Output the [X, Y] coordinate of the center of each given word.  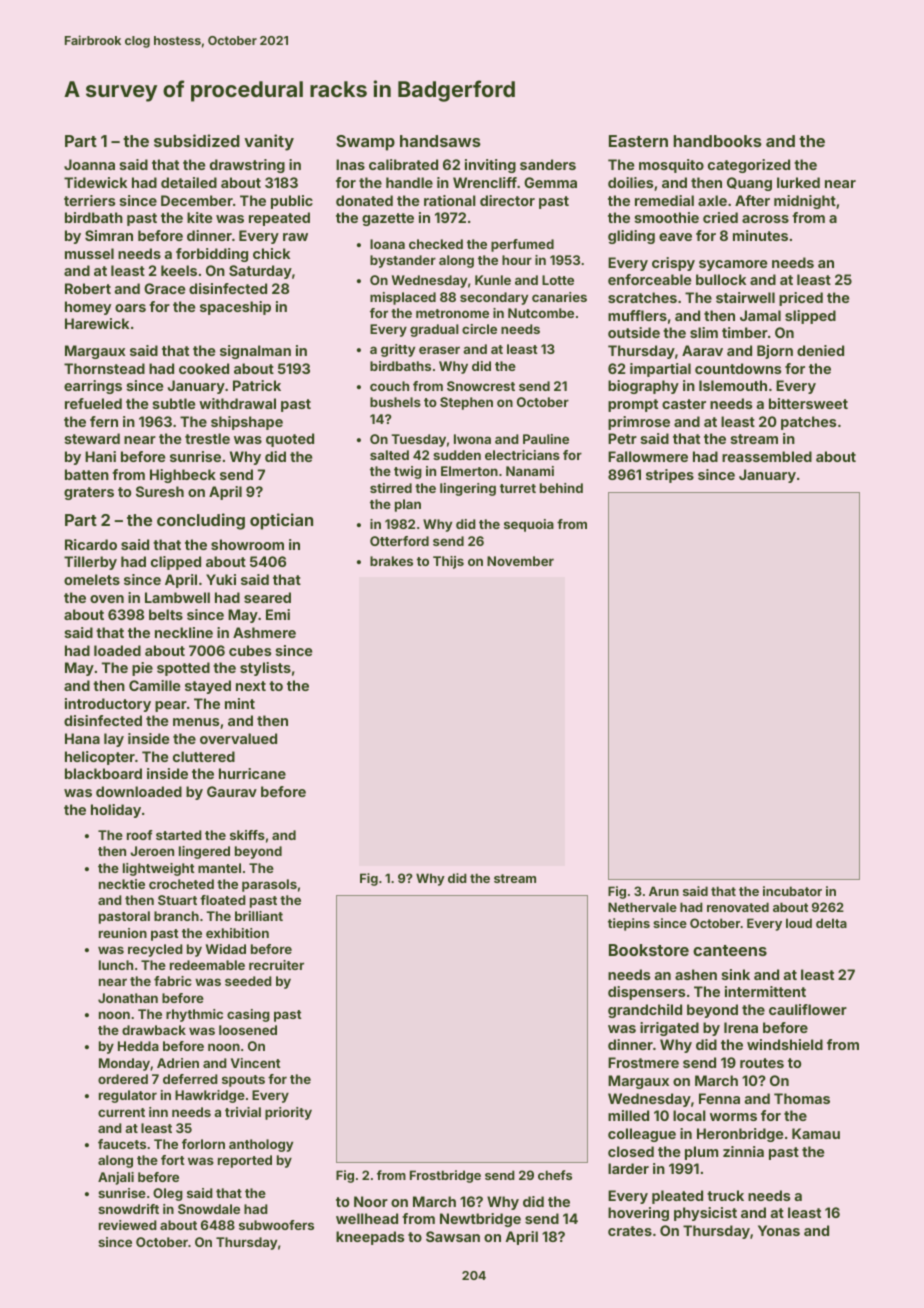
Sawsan [453, 1236]
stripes [670, 476]
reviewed [128, 1225]
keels [179, 270]
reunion [123, 933]
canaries [559, 297]
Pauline [546, 439]
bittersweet [808, 403]
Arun [664, 891]
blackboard [103, 773]
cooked [204, 368]
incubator [792, 891]
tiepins [629, 924]
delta [831, 923]
